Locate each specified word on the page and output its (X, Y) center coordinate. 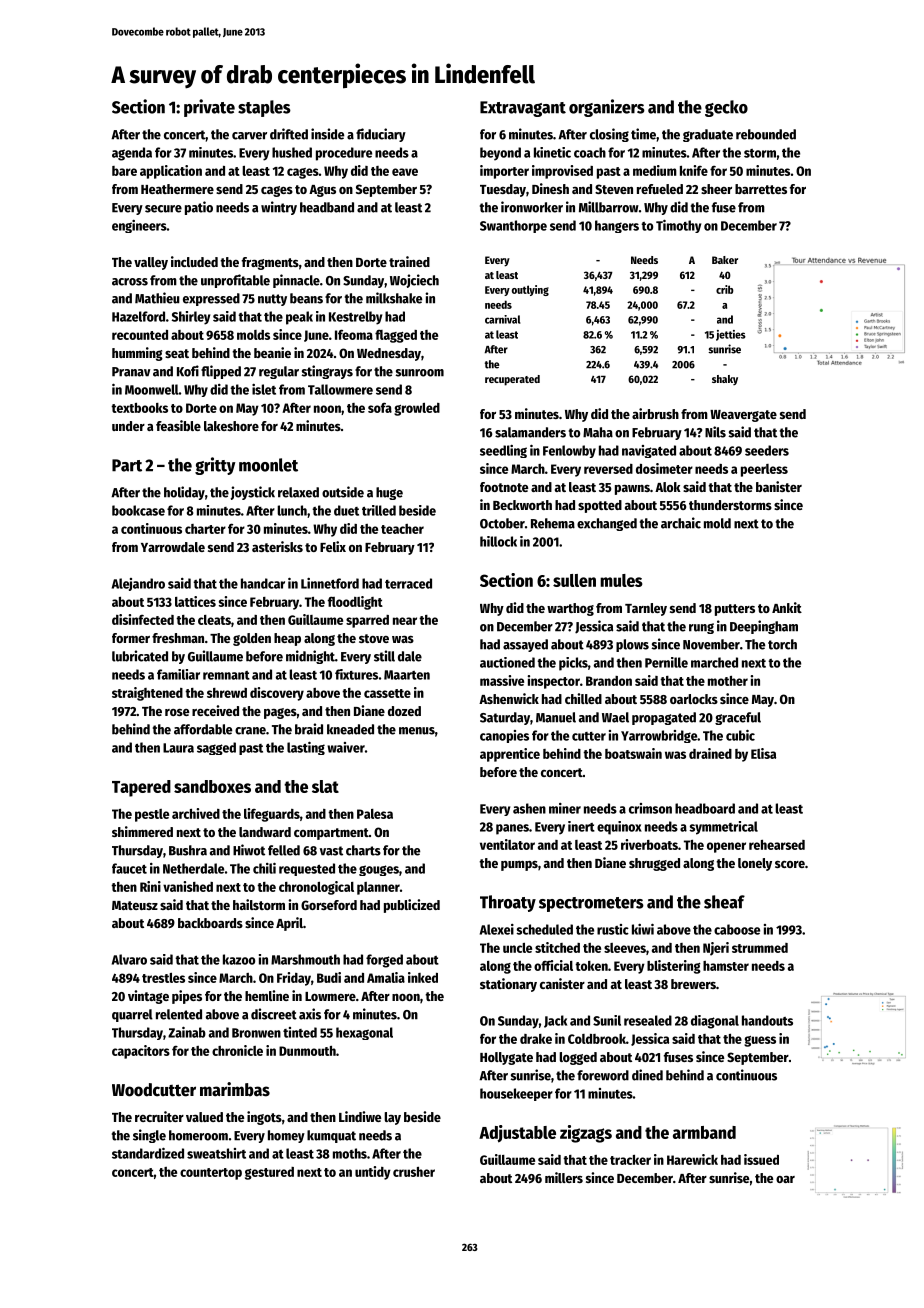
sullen (574, 580)
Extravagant (523, 109)
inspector (553, 682)
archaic (681, 523)
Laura (178, 748)
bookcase (138, 510)
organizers (607, 108)
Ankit (787, 607)
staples (264, 108)
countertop (211, 1174)
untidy (373, 1173)
